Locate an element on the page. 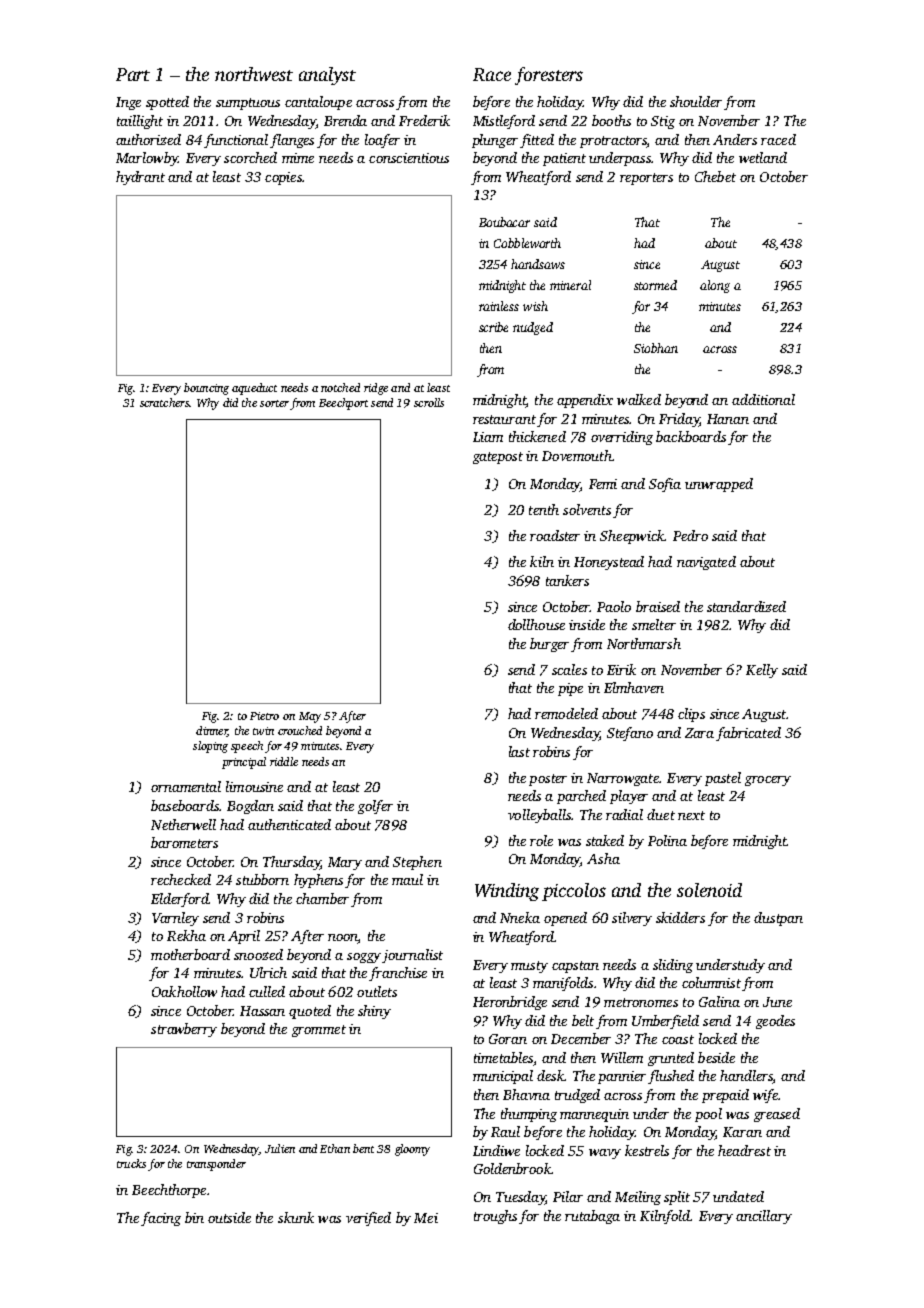 The width and height of the document is (924, 1308). authorized is located at coordinates (148, 139).
